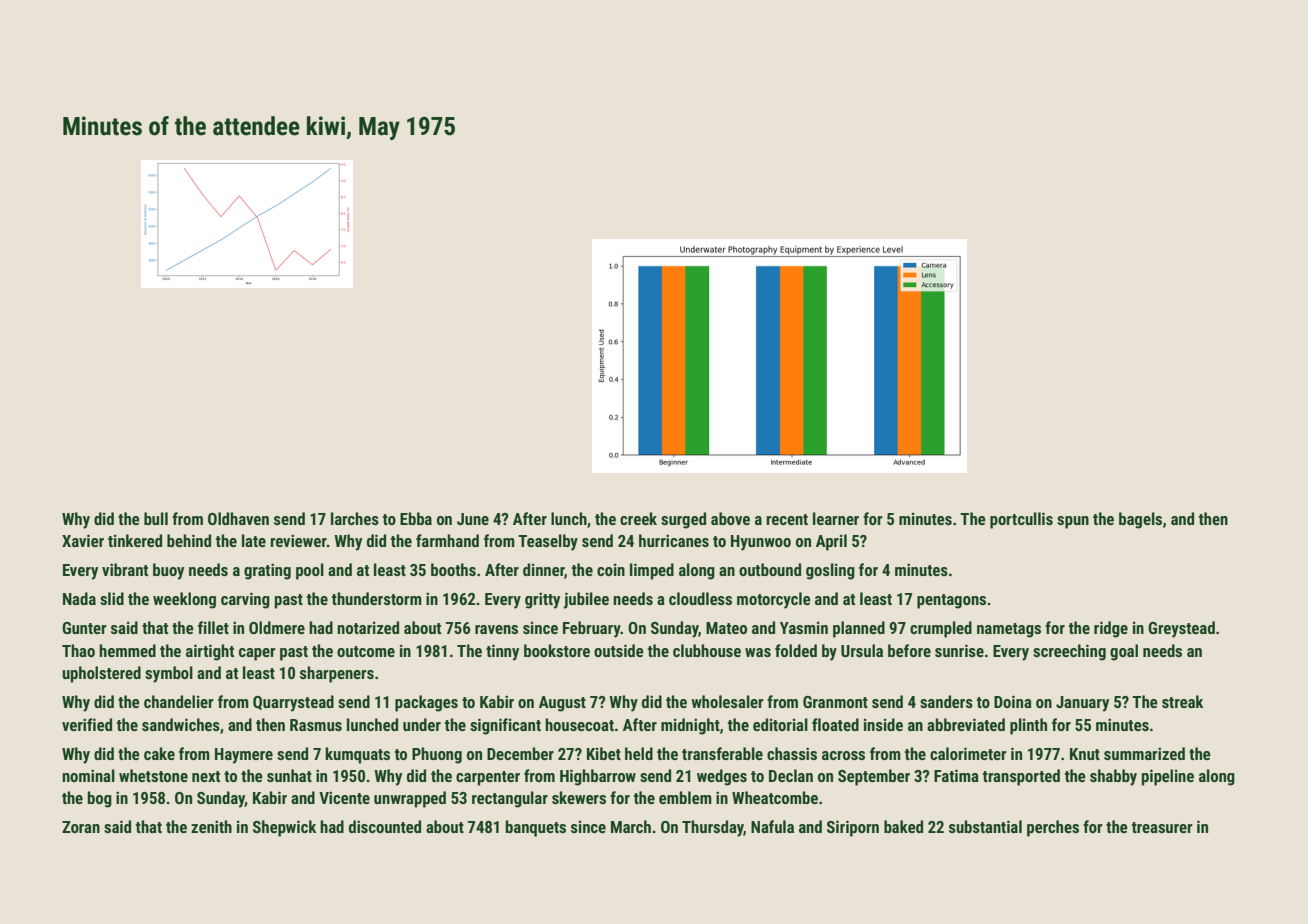  What do you see at coordinates (245, 600) in the screenshot?
I see `carving` at bounding box center [245, 600].
